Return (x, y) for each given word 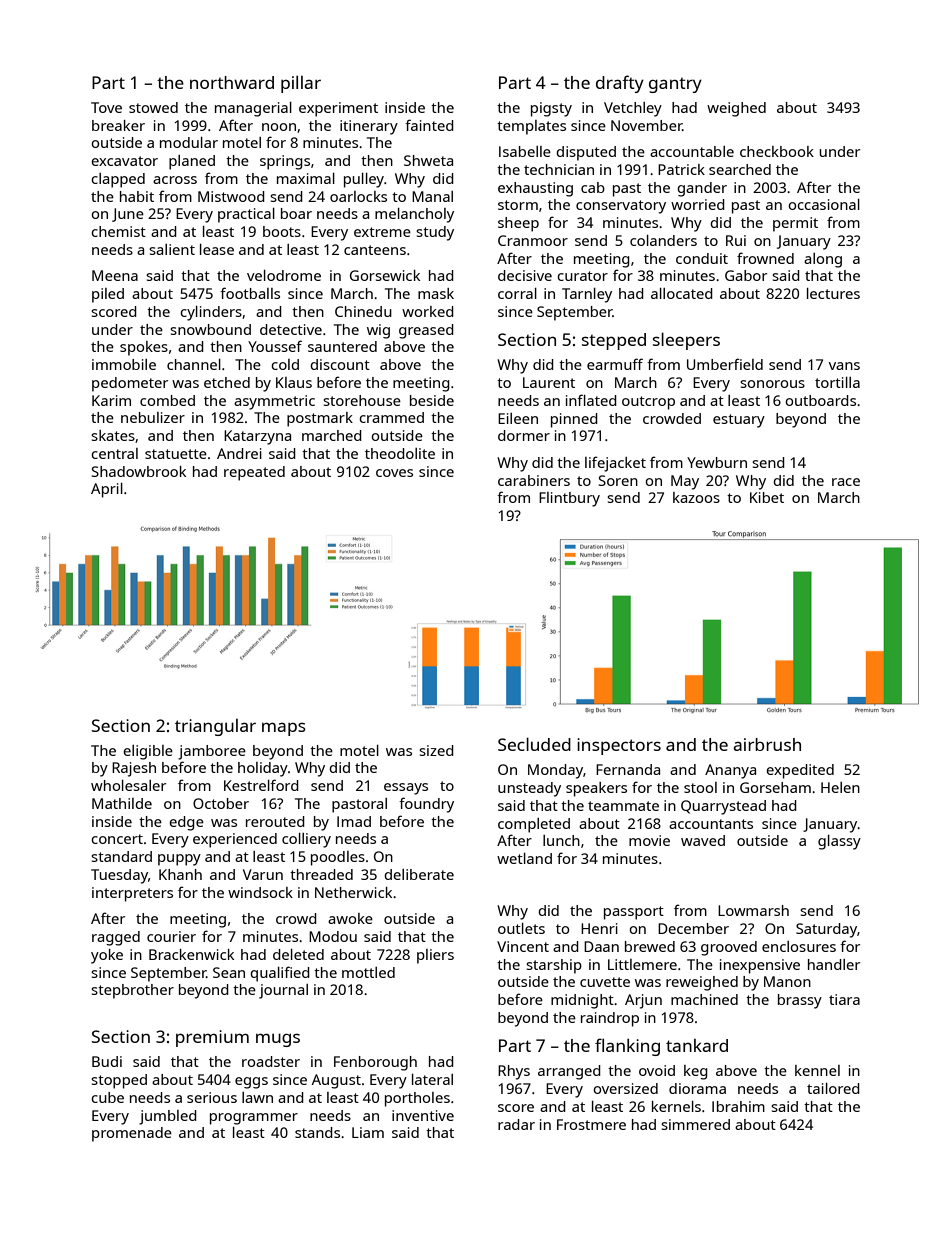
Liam (368, 1132)
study (435, 233)
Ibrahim (738, 1106)
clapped (118, 180)
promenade (132, 1134)
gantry (675, 85)
